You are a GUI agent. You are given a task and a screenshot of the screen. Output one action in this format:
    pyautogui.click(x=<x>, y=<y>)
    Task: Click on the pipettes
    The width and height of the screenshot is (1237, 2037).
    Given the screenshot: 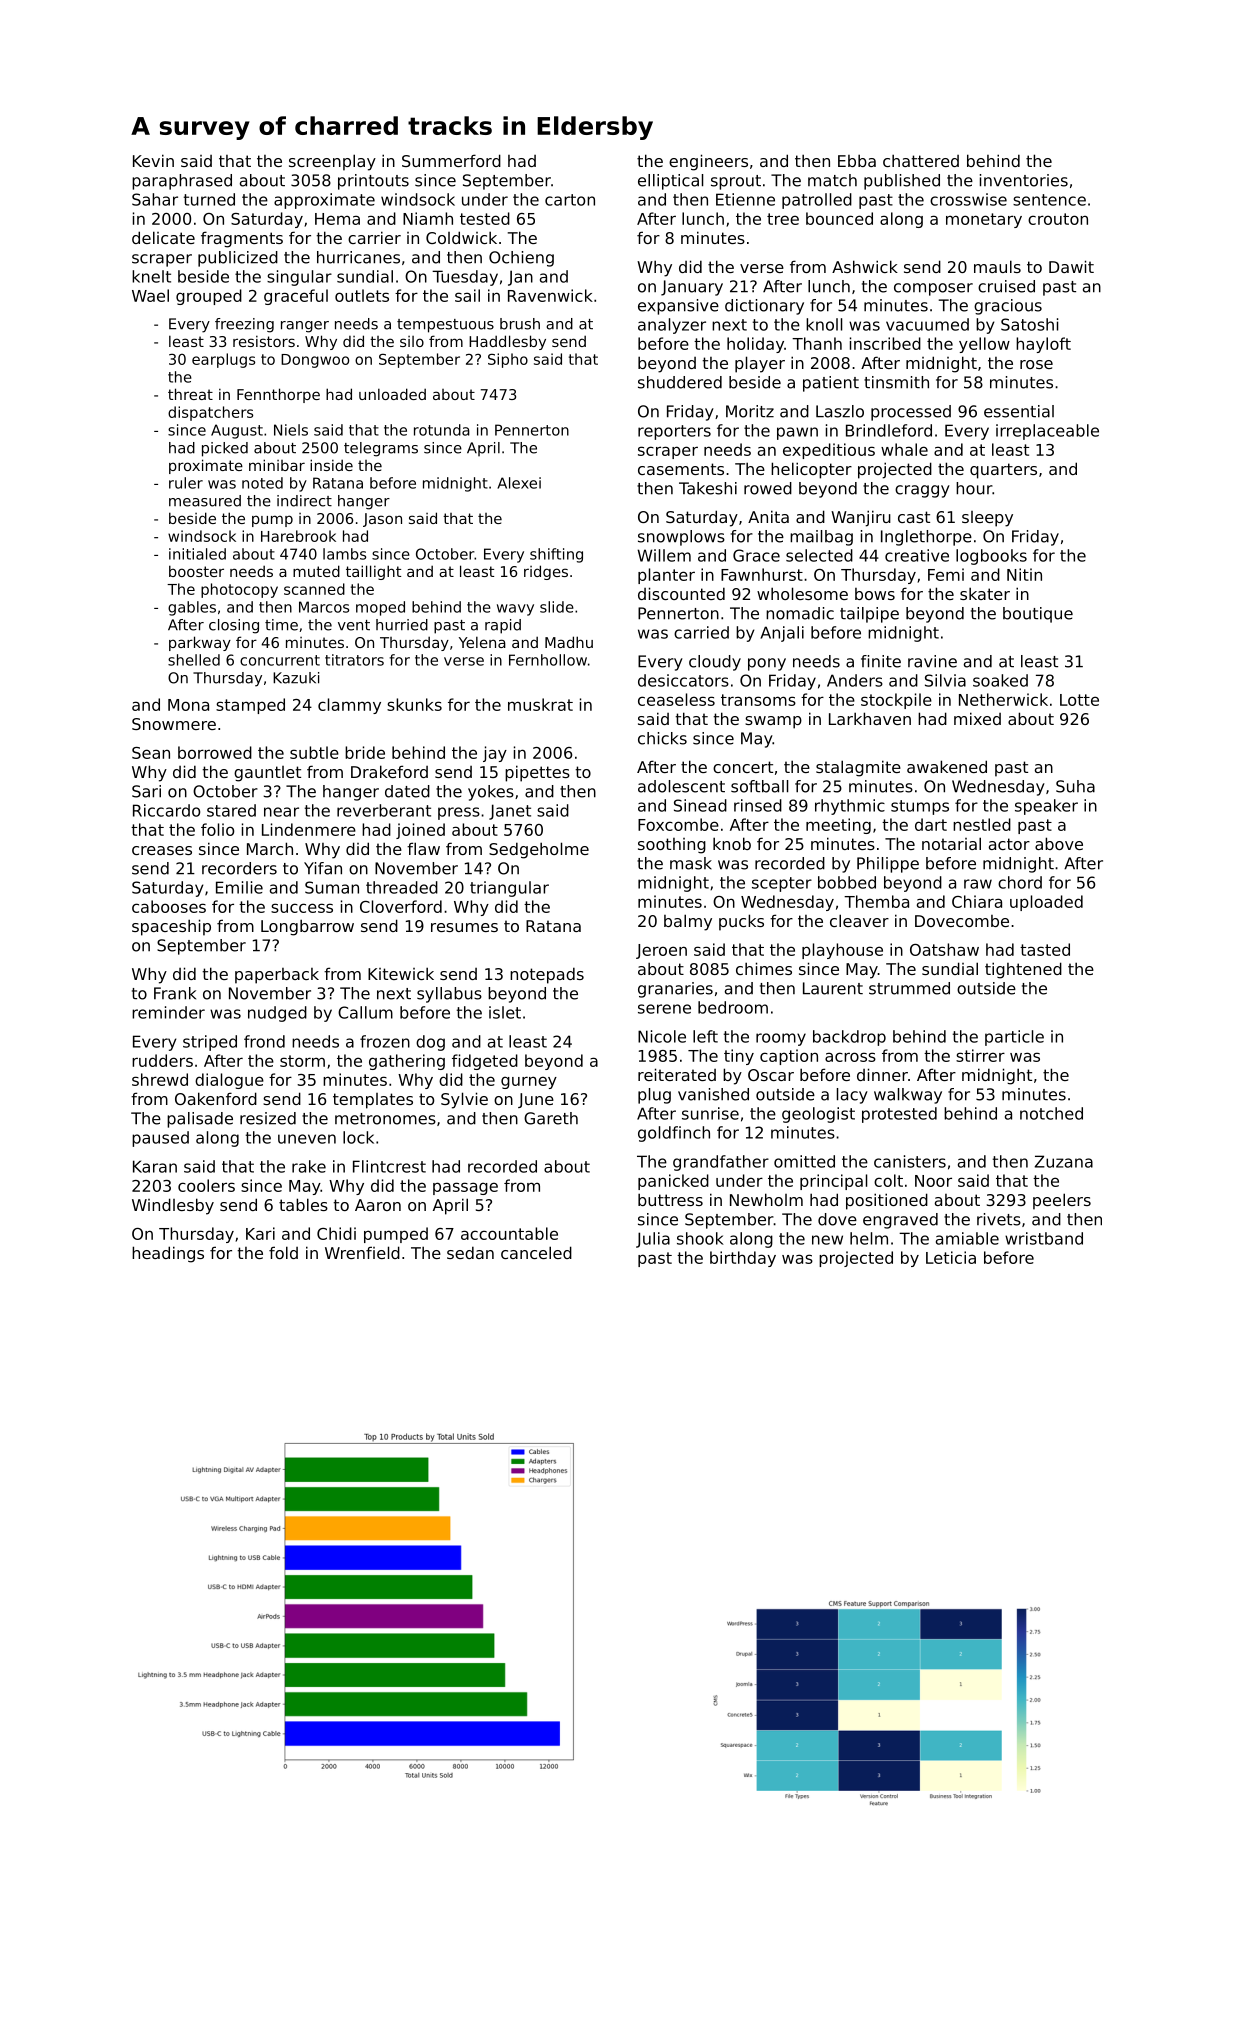 What is the action you would take?
    pyautogui.click(x=537, y=773)
